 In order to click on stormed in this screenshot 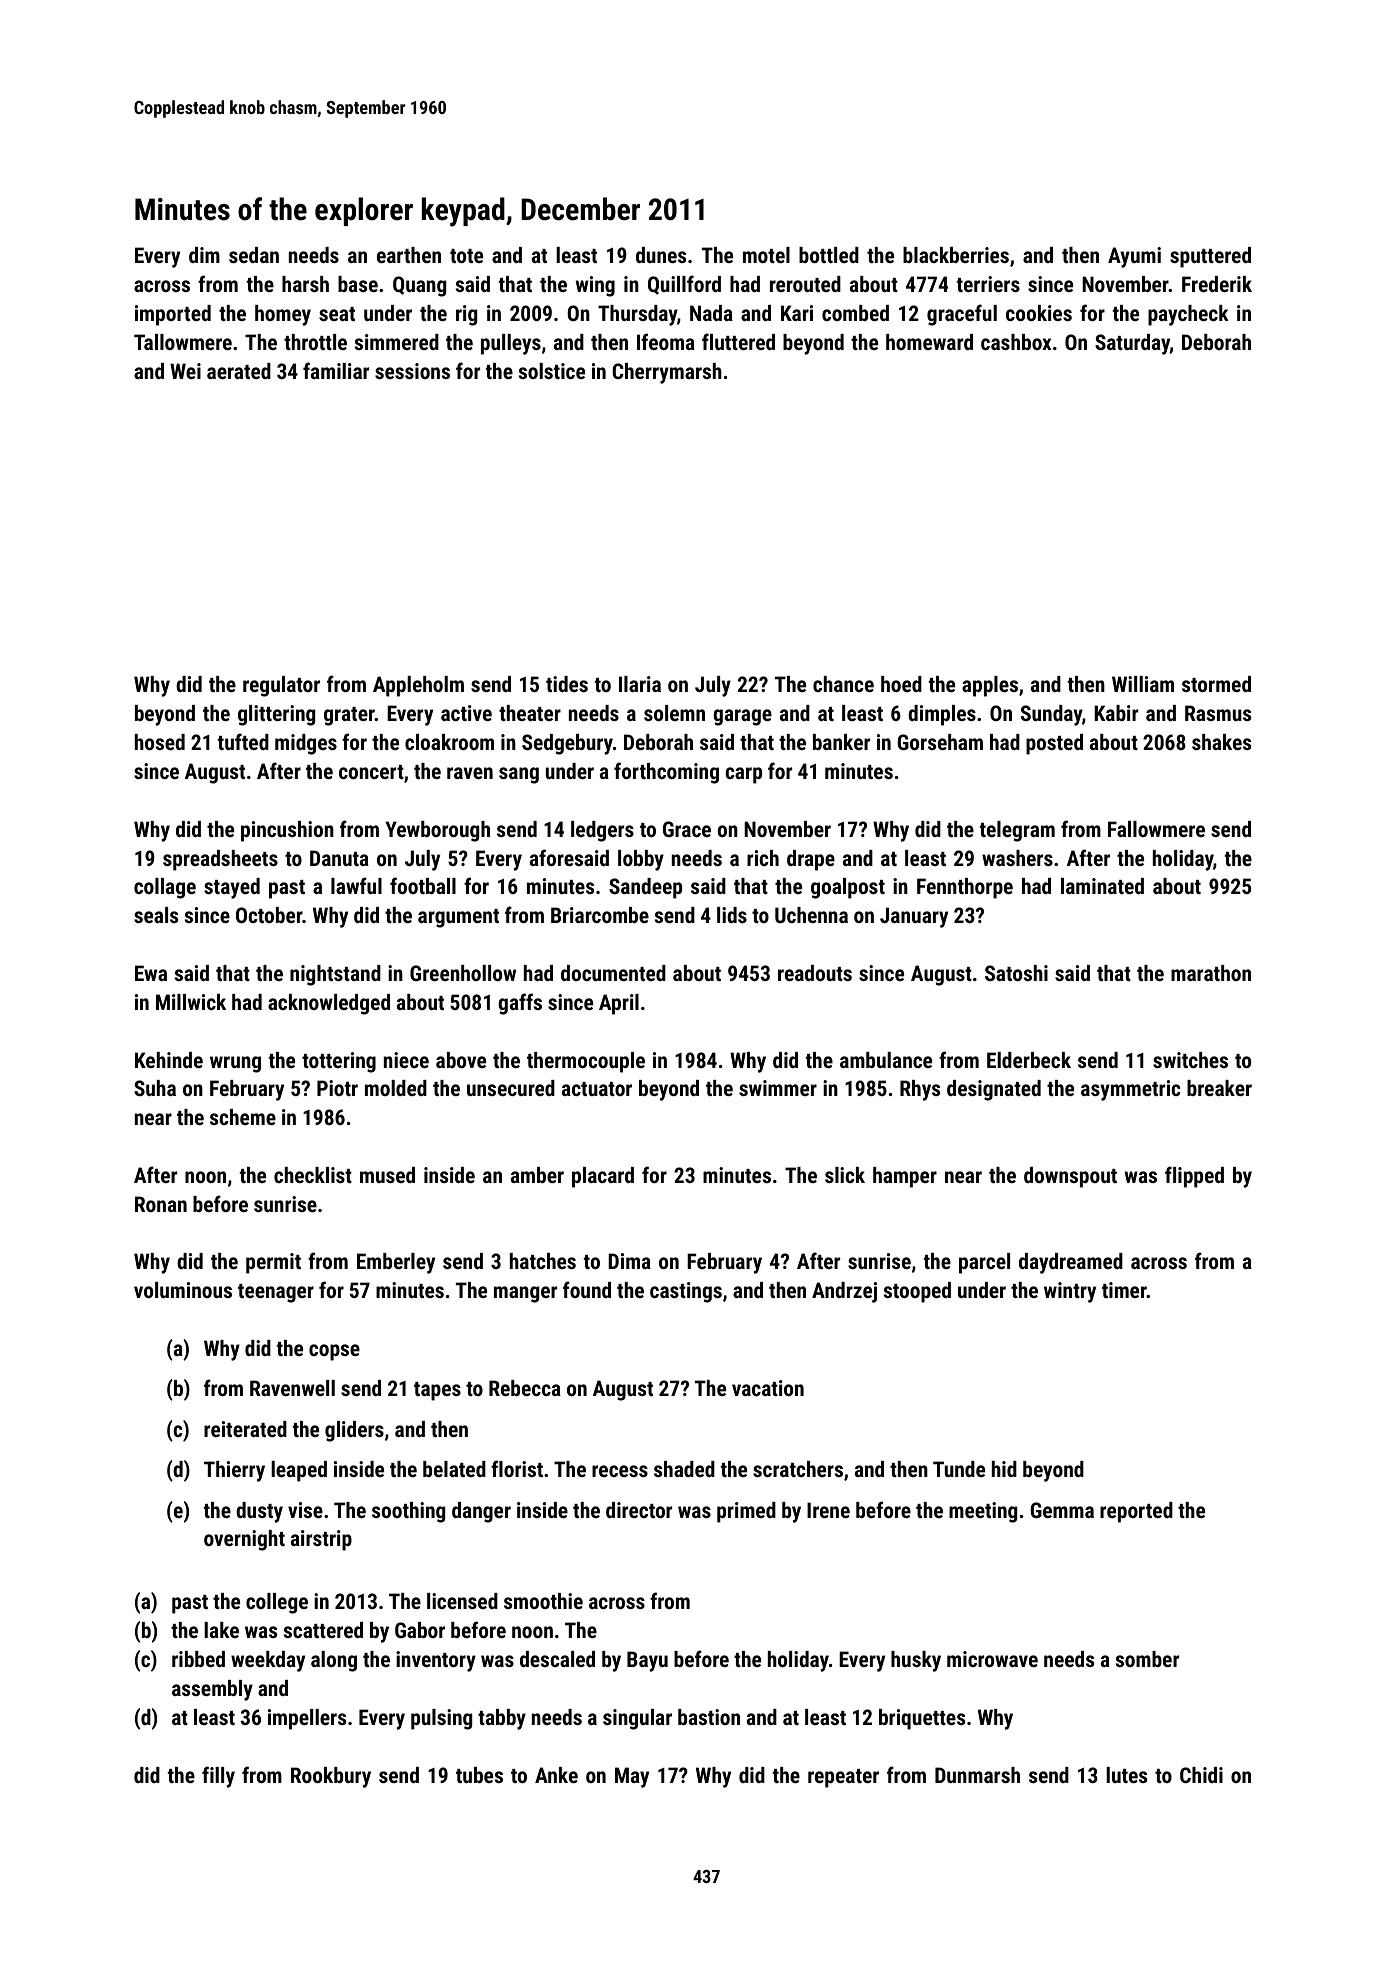, I will do `click(1216, 684)`.
